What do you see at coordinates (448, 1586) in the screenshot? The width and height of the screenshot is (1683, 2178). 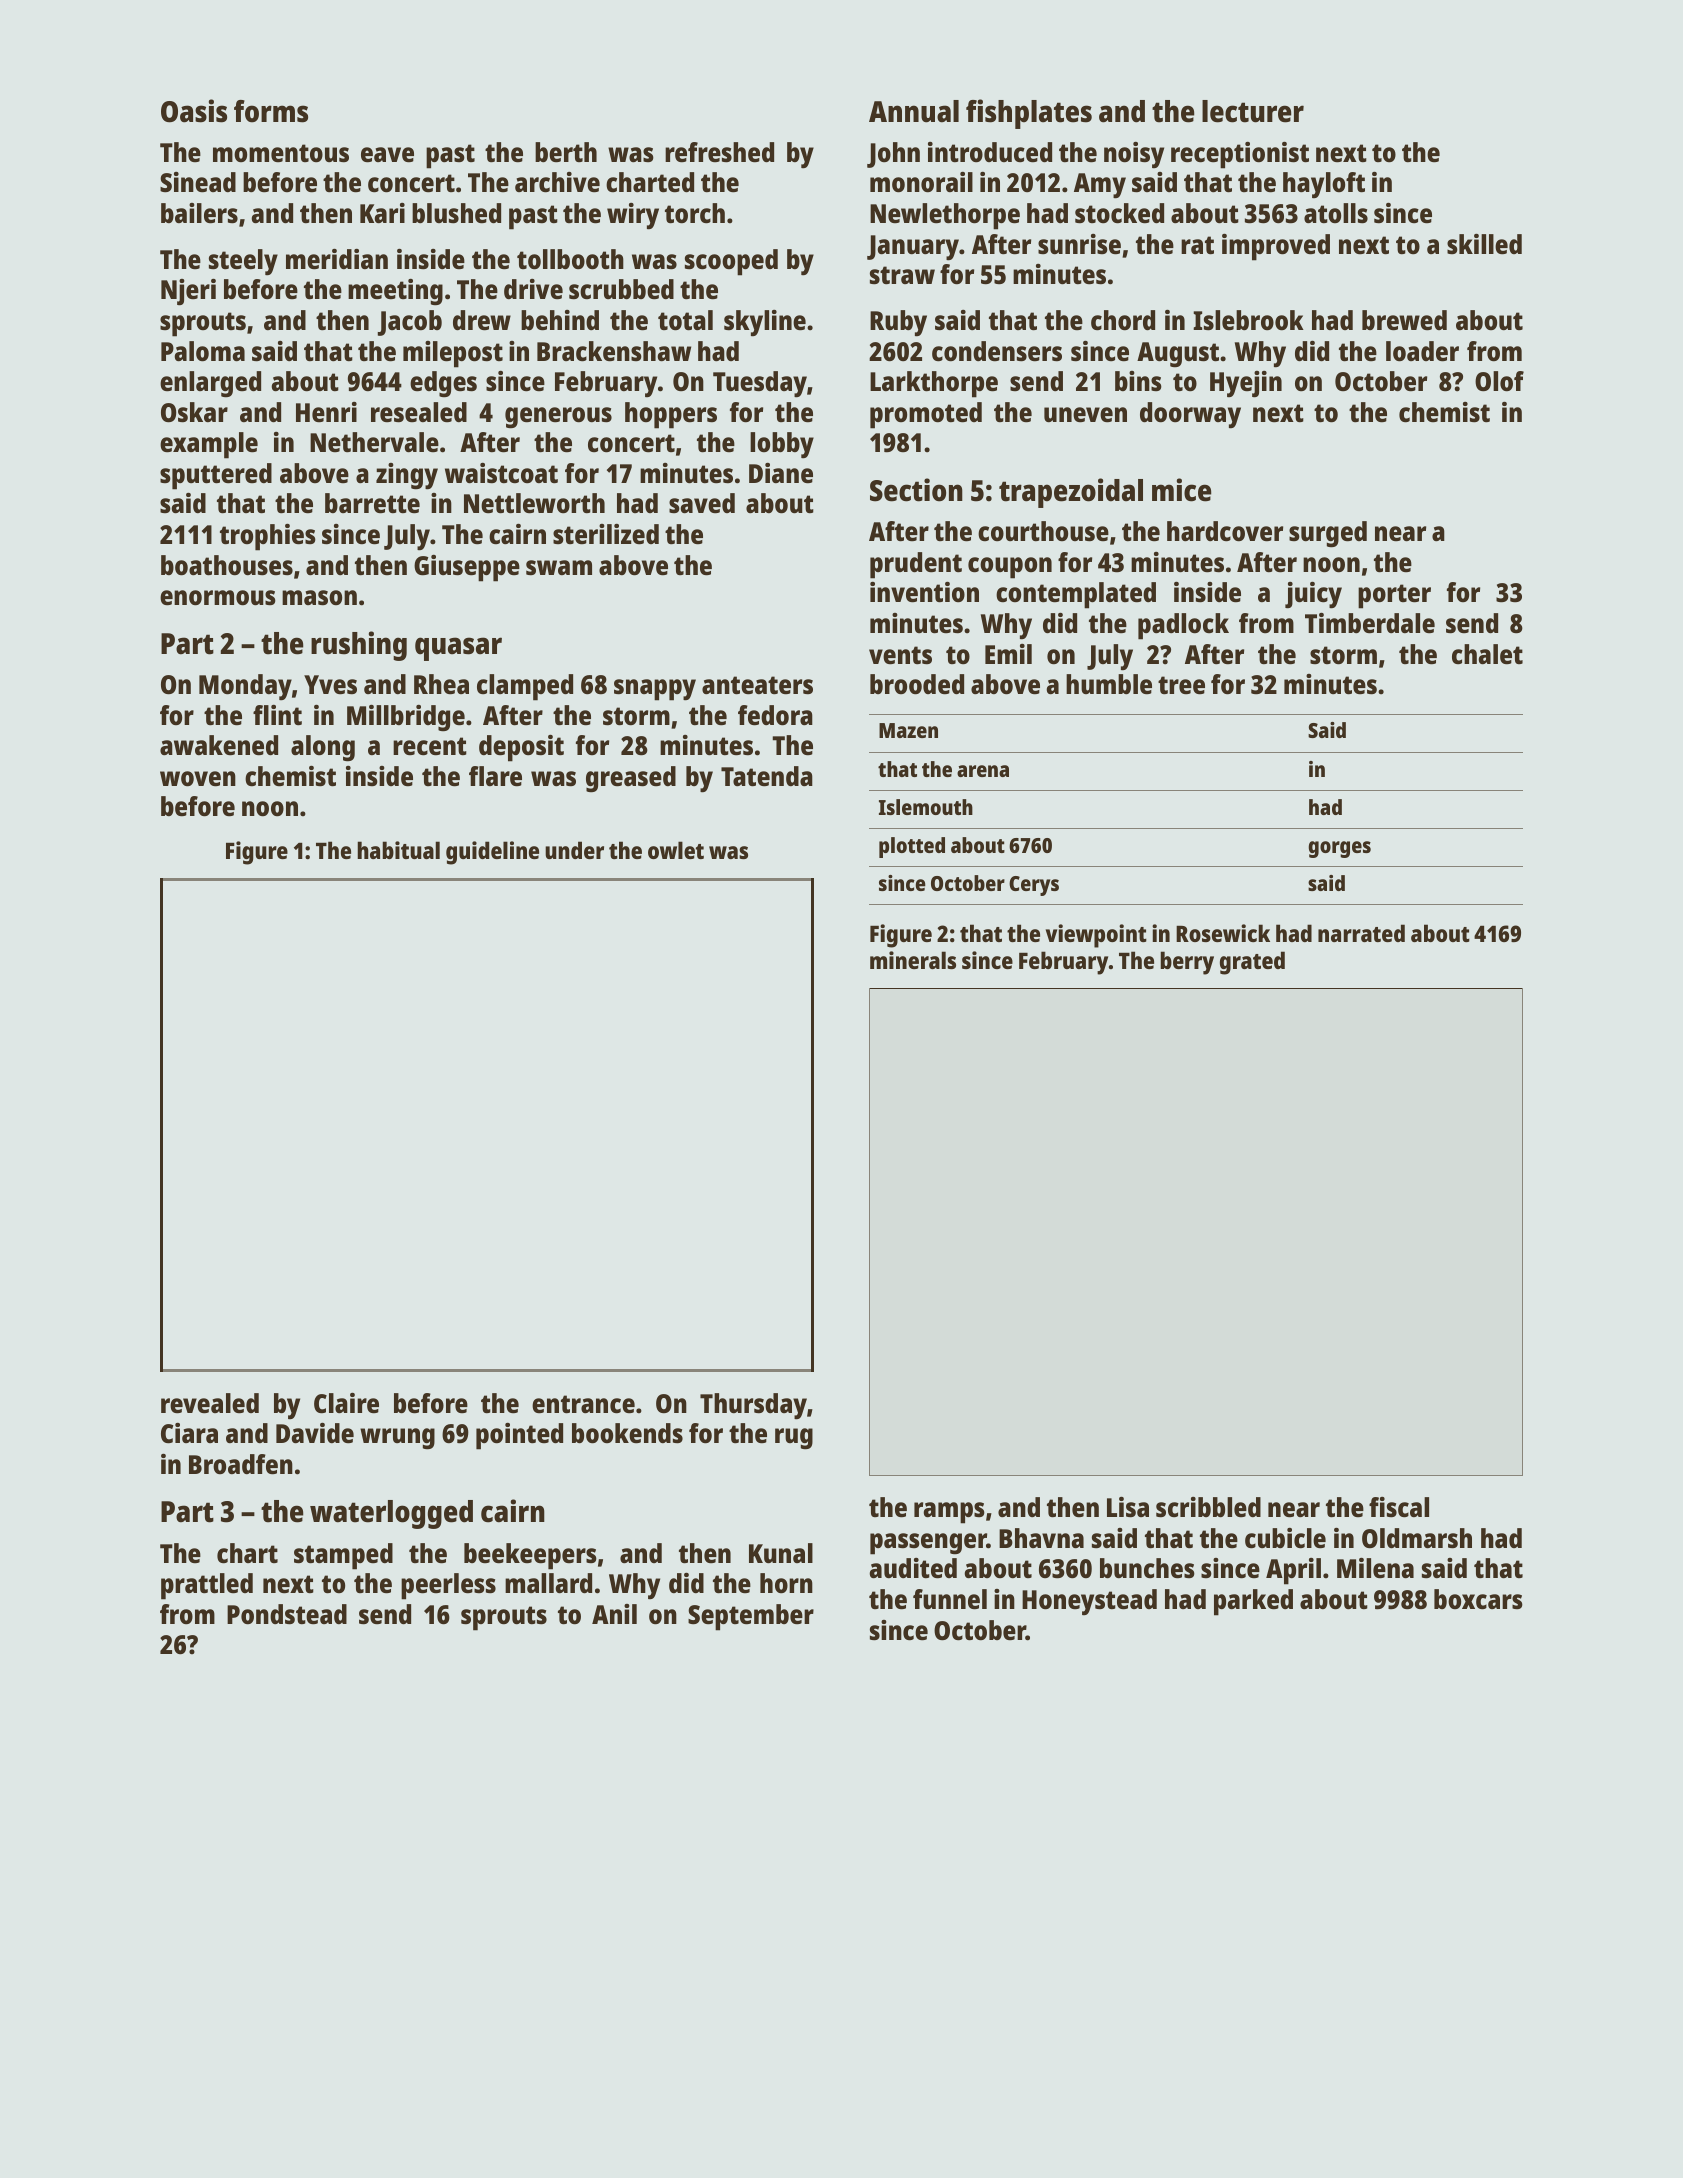 I see `peerless` at bounding box center [448, 1586].
